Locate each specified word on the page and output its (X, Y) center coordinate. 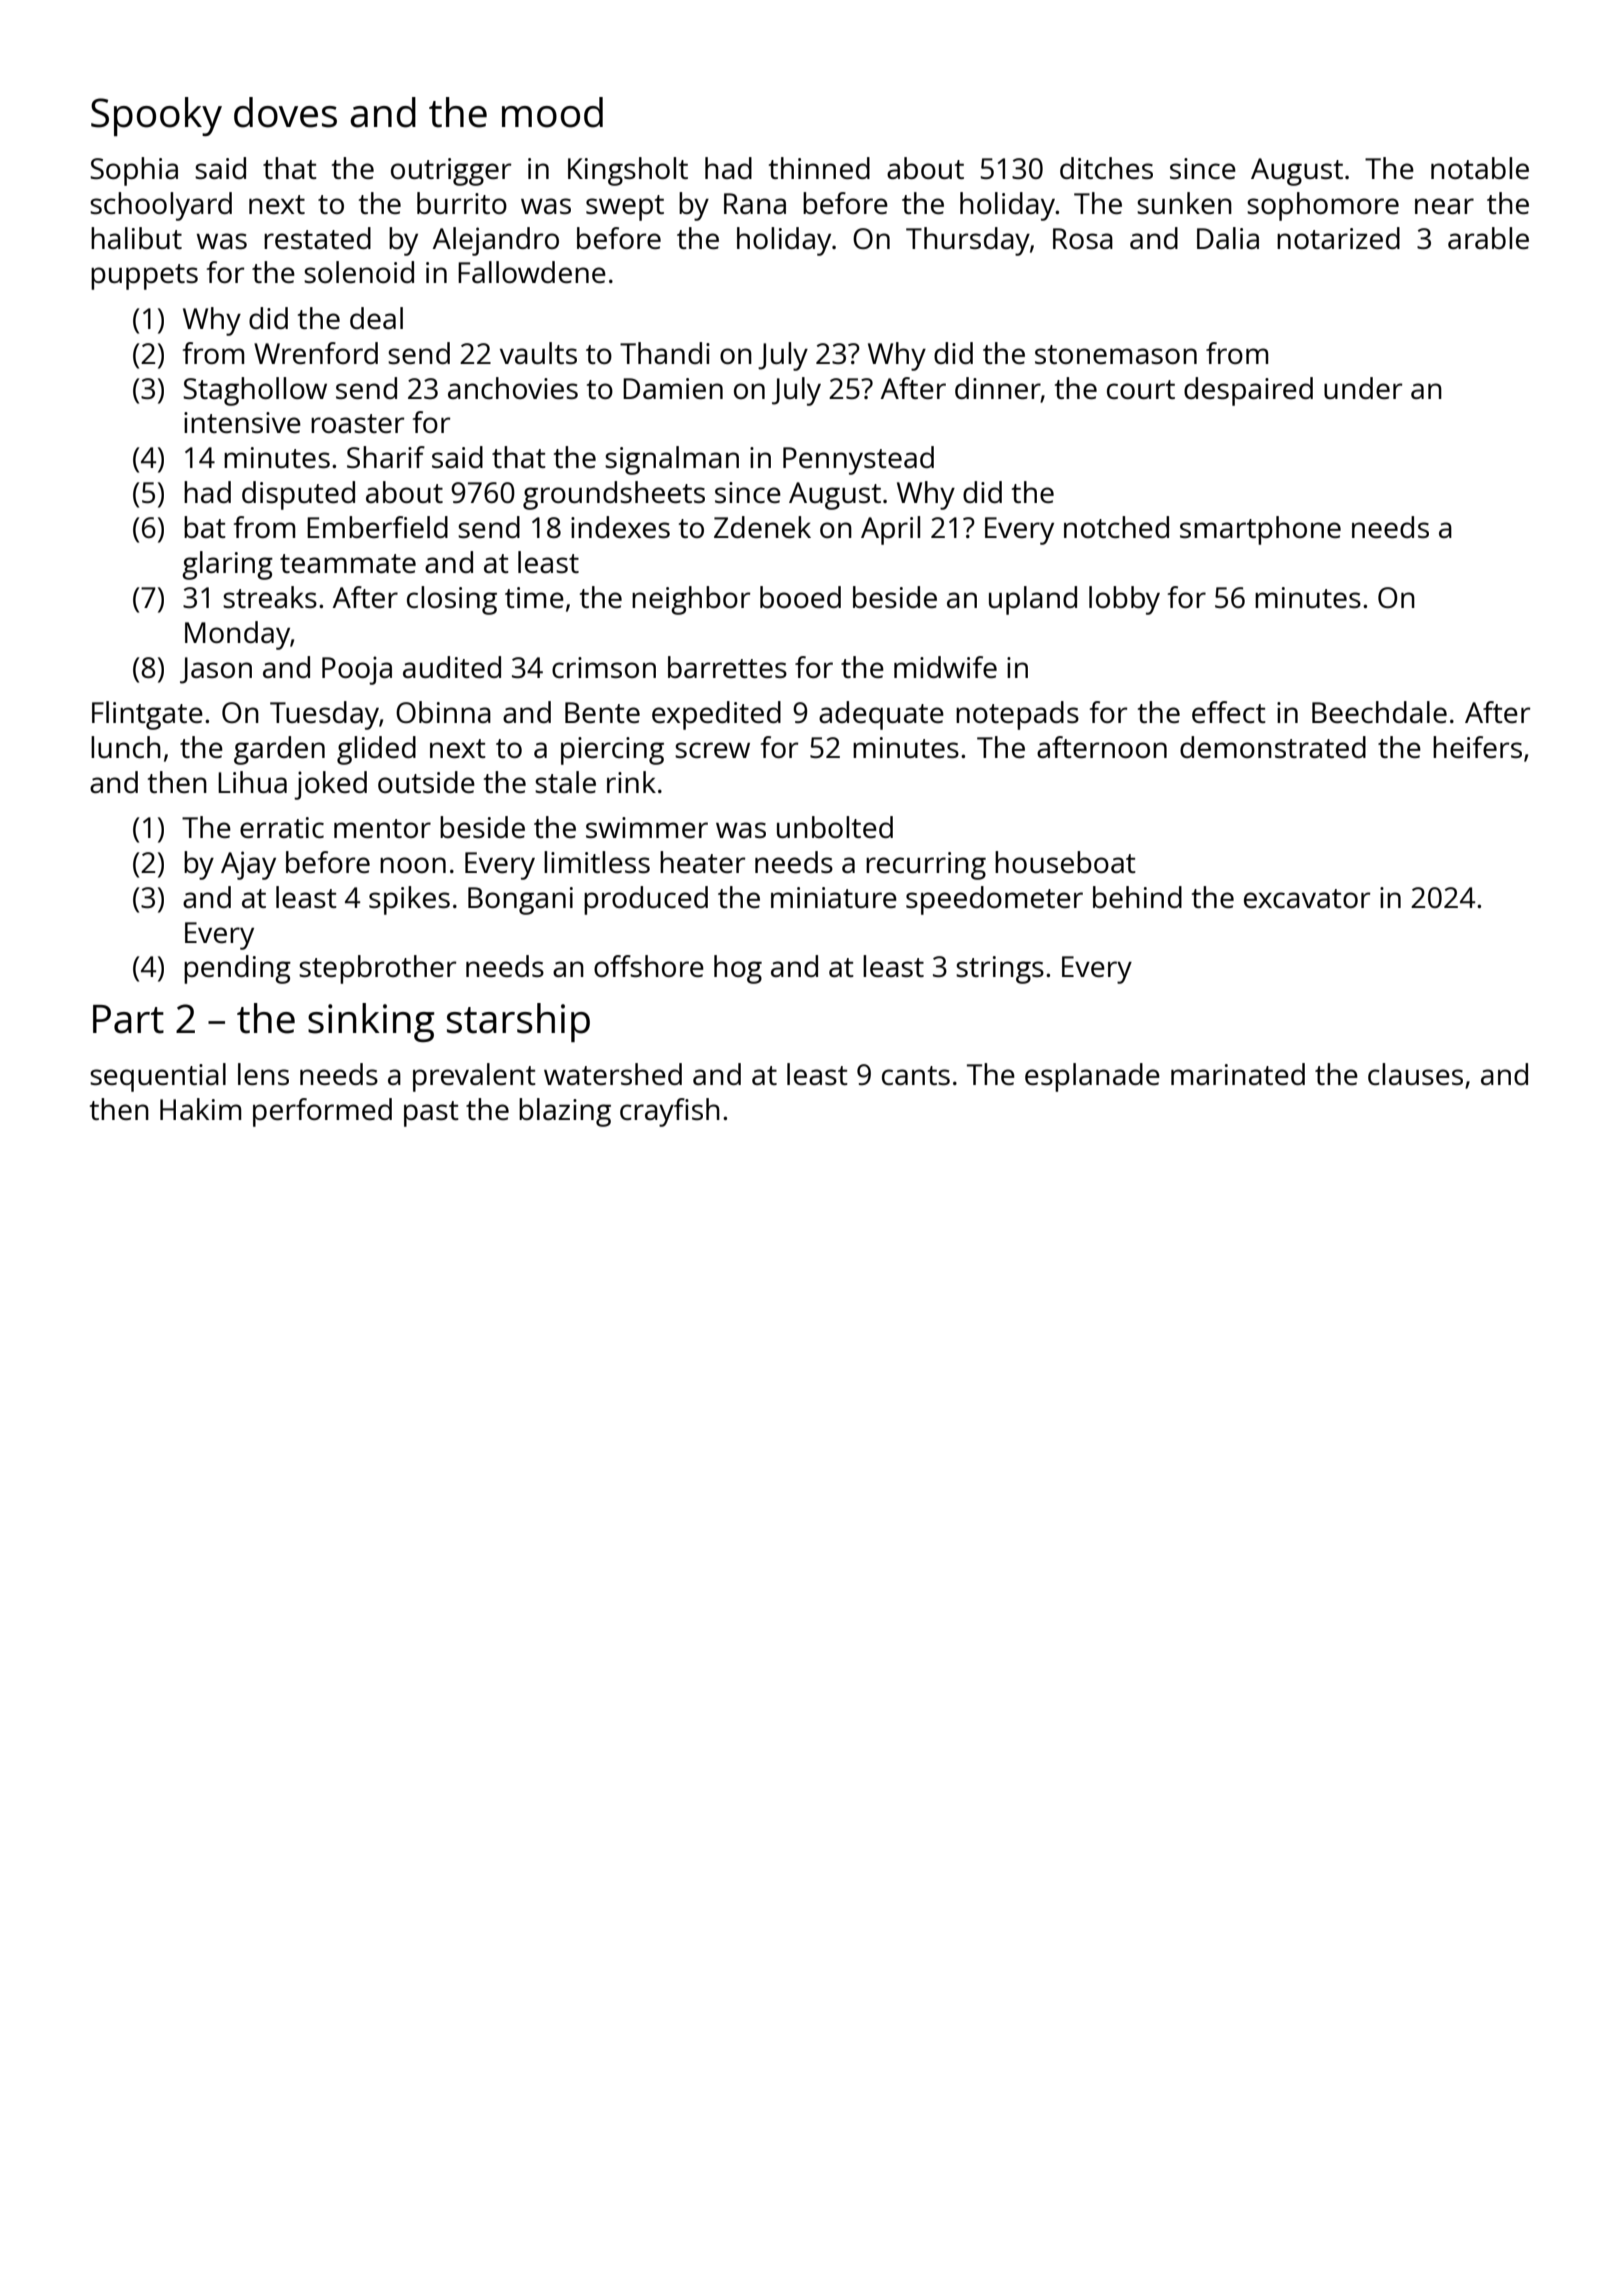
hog (738, 969)
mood (552, 112)
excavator (1307, 898)
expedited (716, 715)
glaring (227, 565)
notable (1480, 168)
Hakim (200, 1109)
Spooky (156, 116)
